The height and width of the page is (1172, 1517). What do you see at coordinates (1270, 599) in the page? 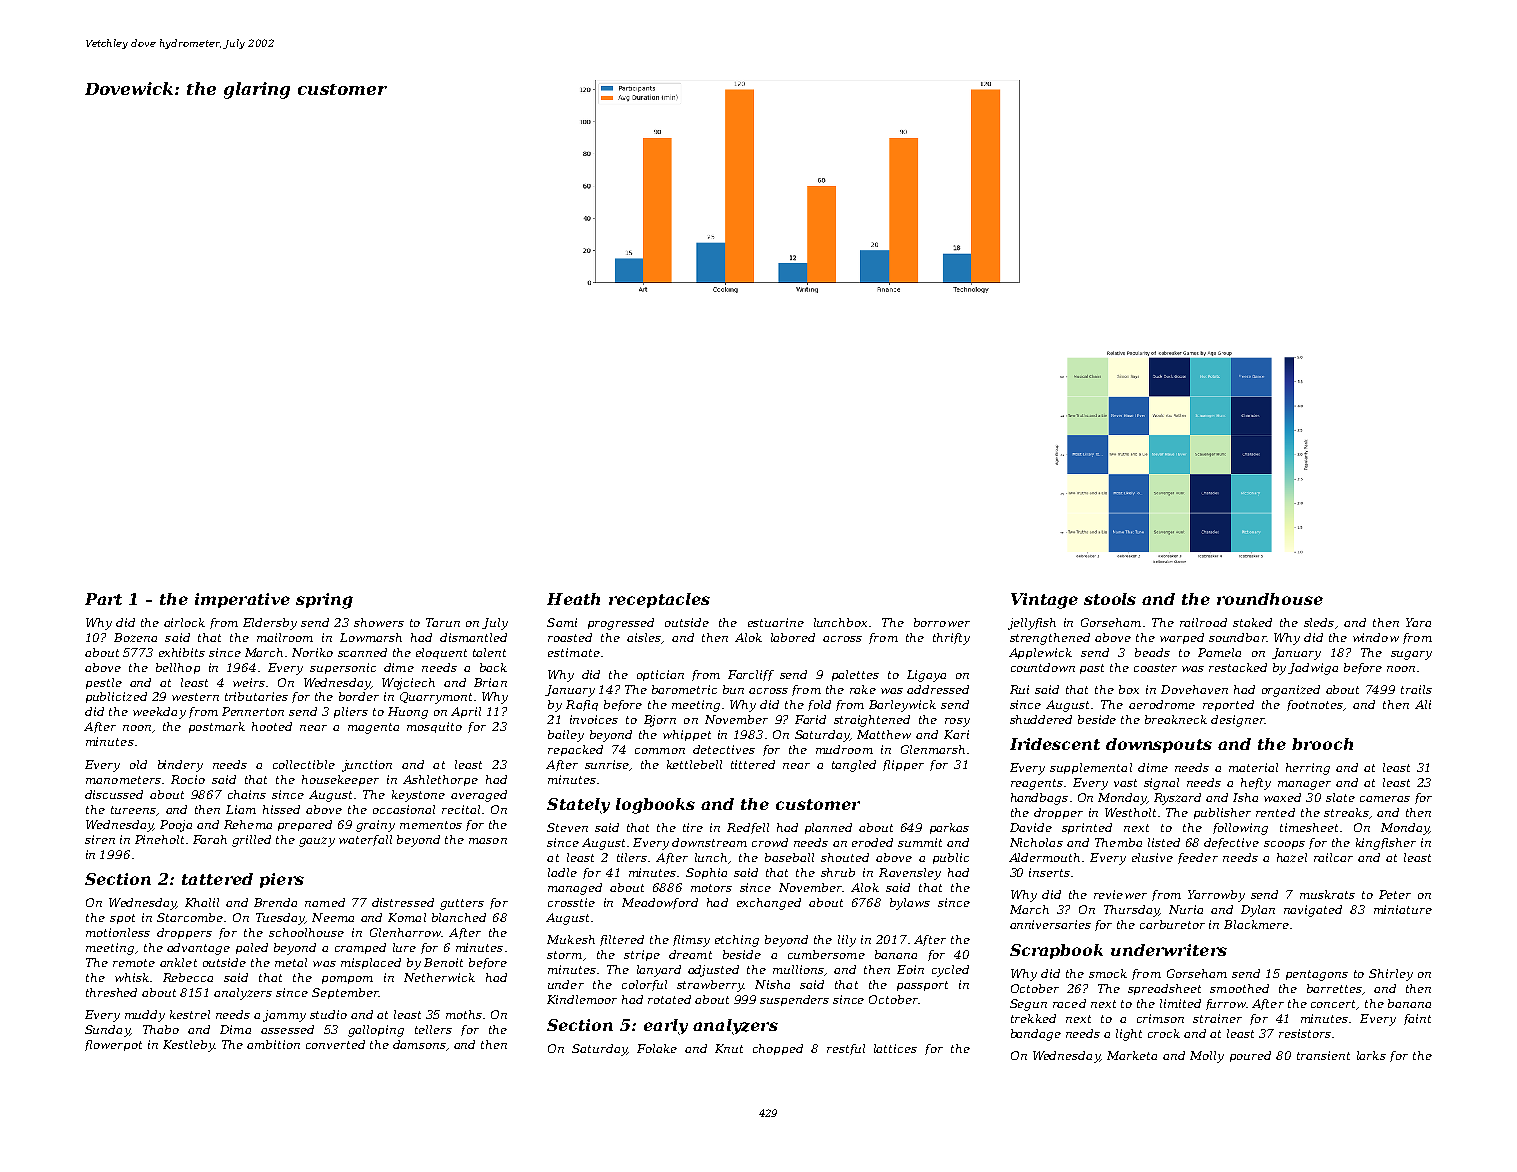
I see `roundhouse` at bounding box center [1270, 599].
